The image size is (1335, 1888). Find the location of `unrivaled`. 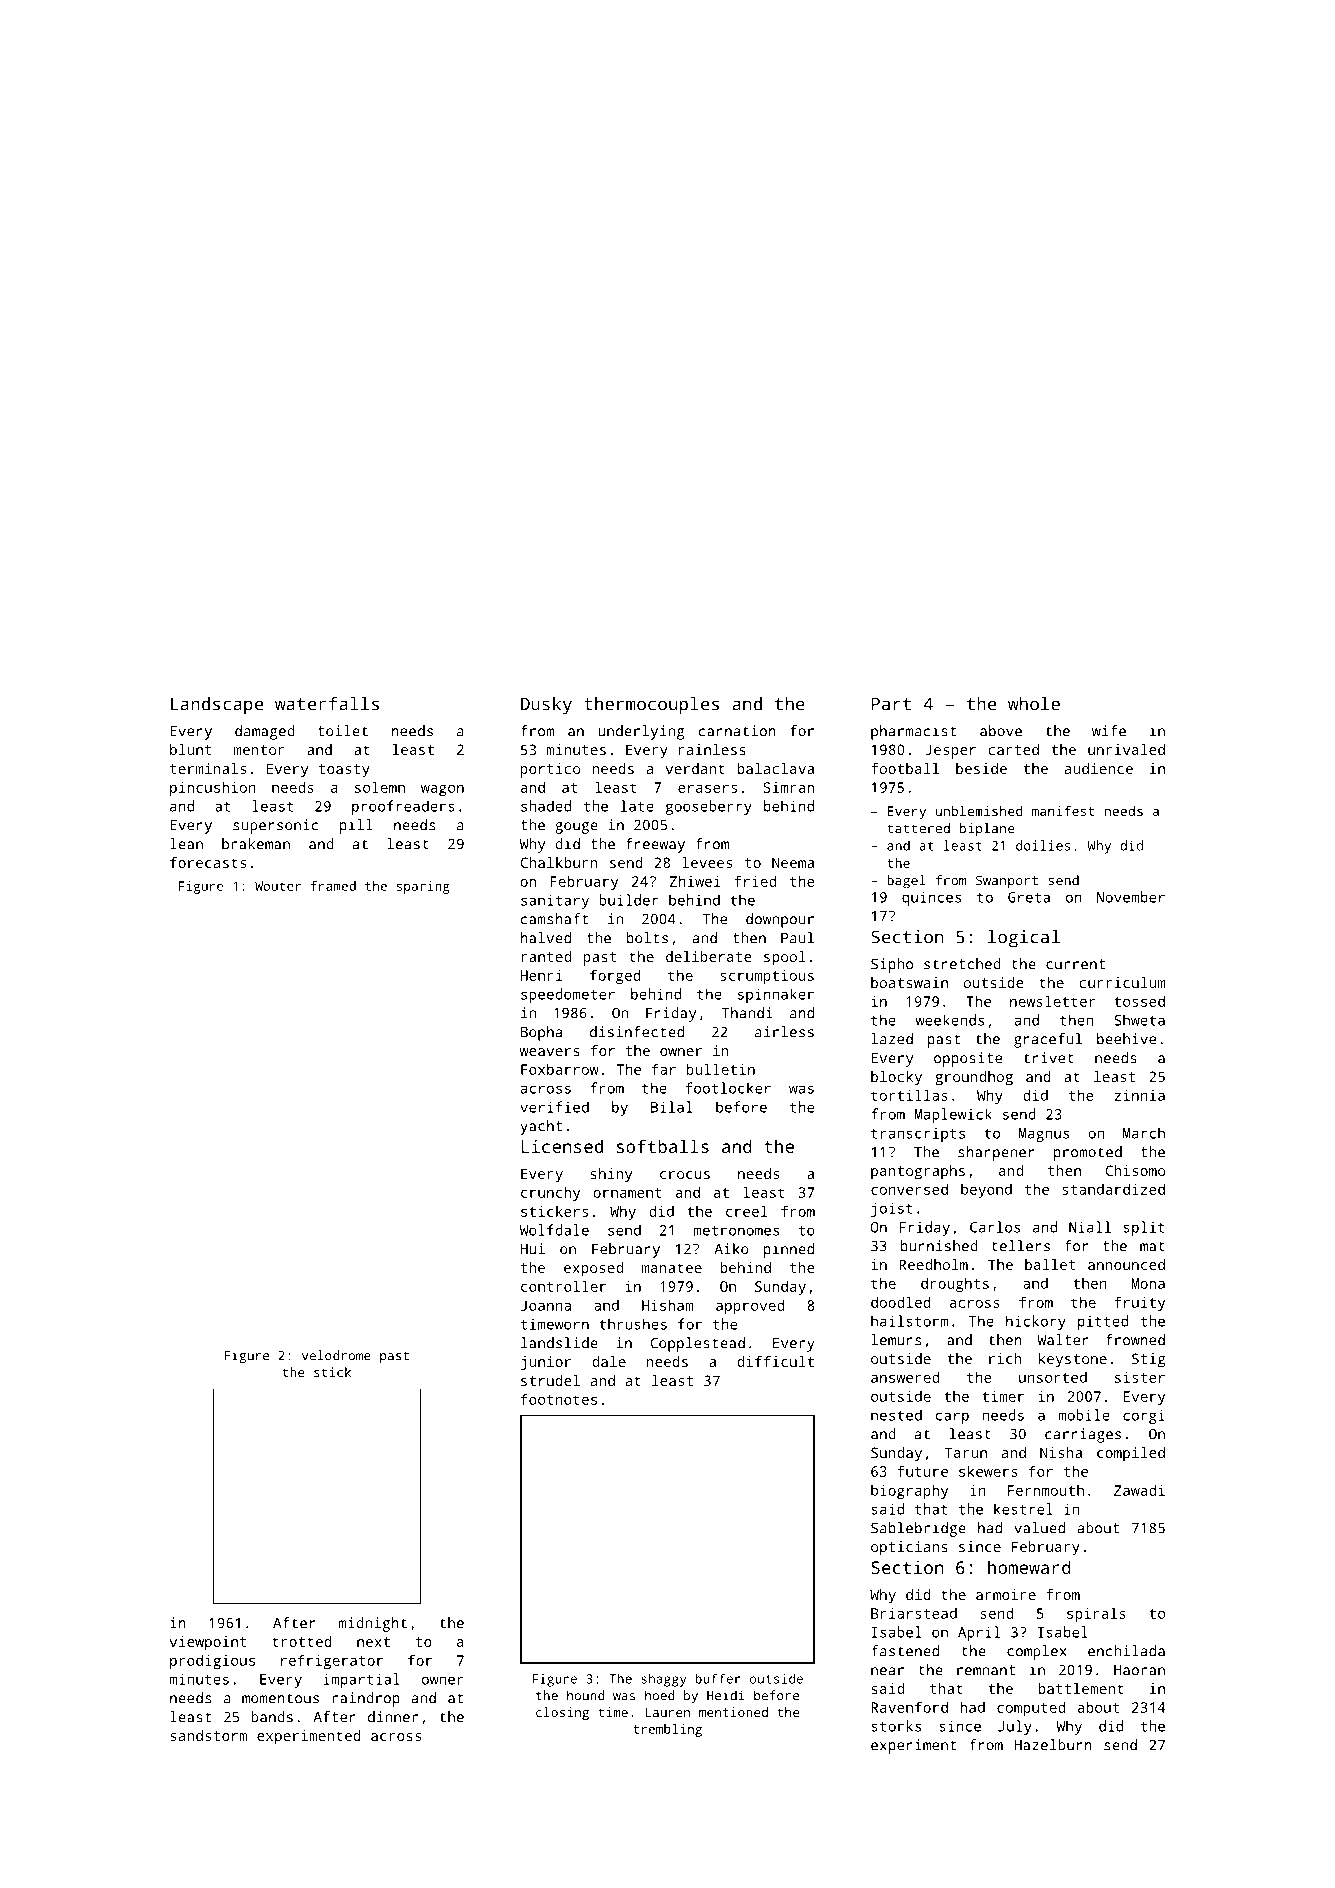

unrivaled is located at coordinates (1126, 749).
